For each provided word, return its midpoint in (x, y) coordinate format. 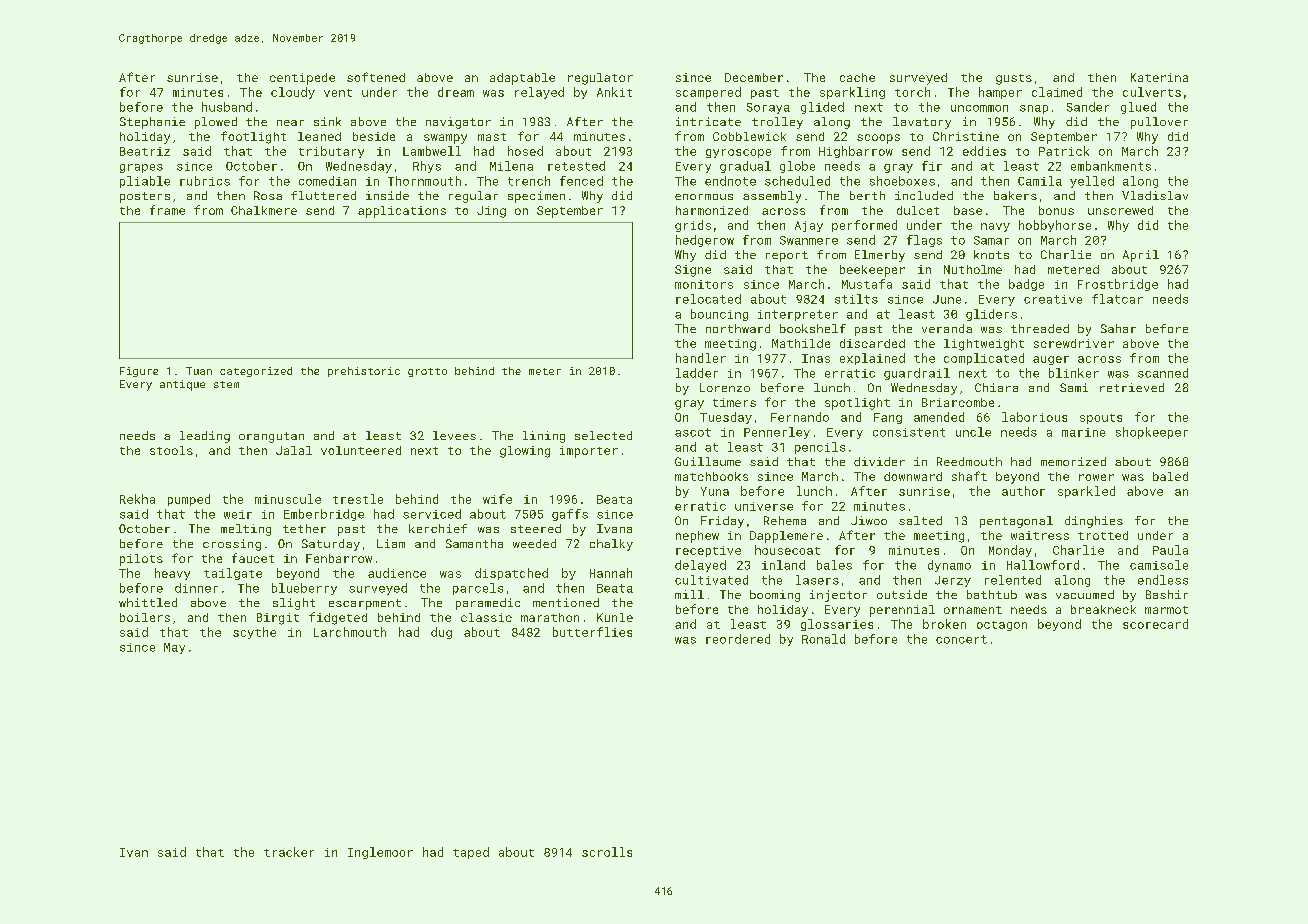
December (754, 77)
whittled (148, 602)
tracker (289, 852)
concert (961, 639)
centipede (302, 79)
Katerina (1159, 77)
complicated (984, 359)
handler (701, 358)
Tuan (199, 371)
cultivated (711, 580)
